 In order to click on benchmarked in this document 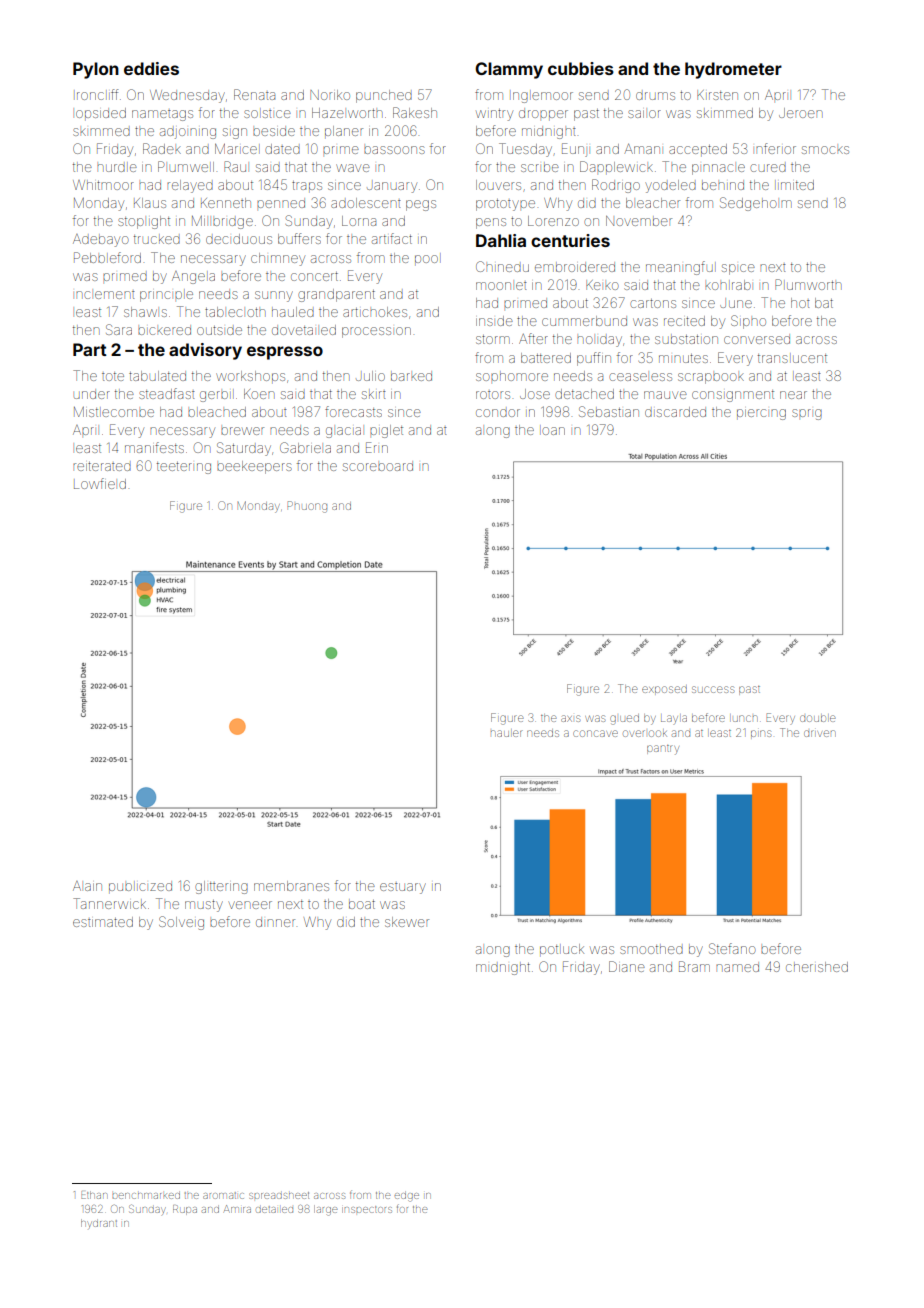, I will do `click(146, 1196)`.
